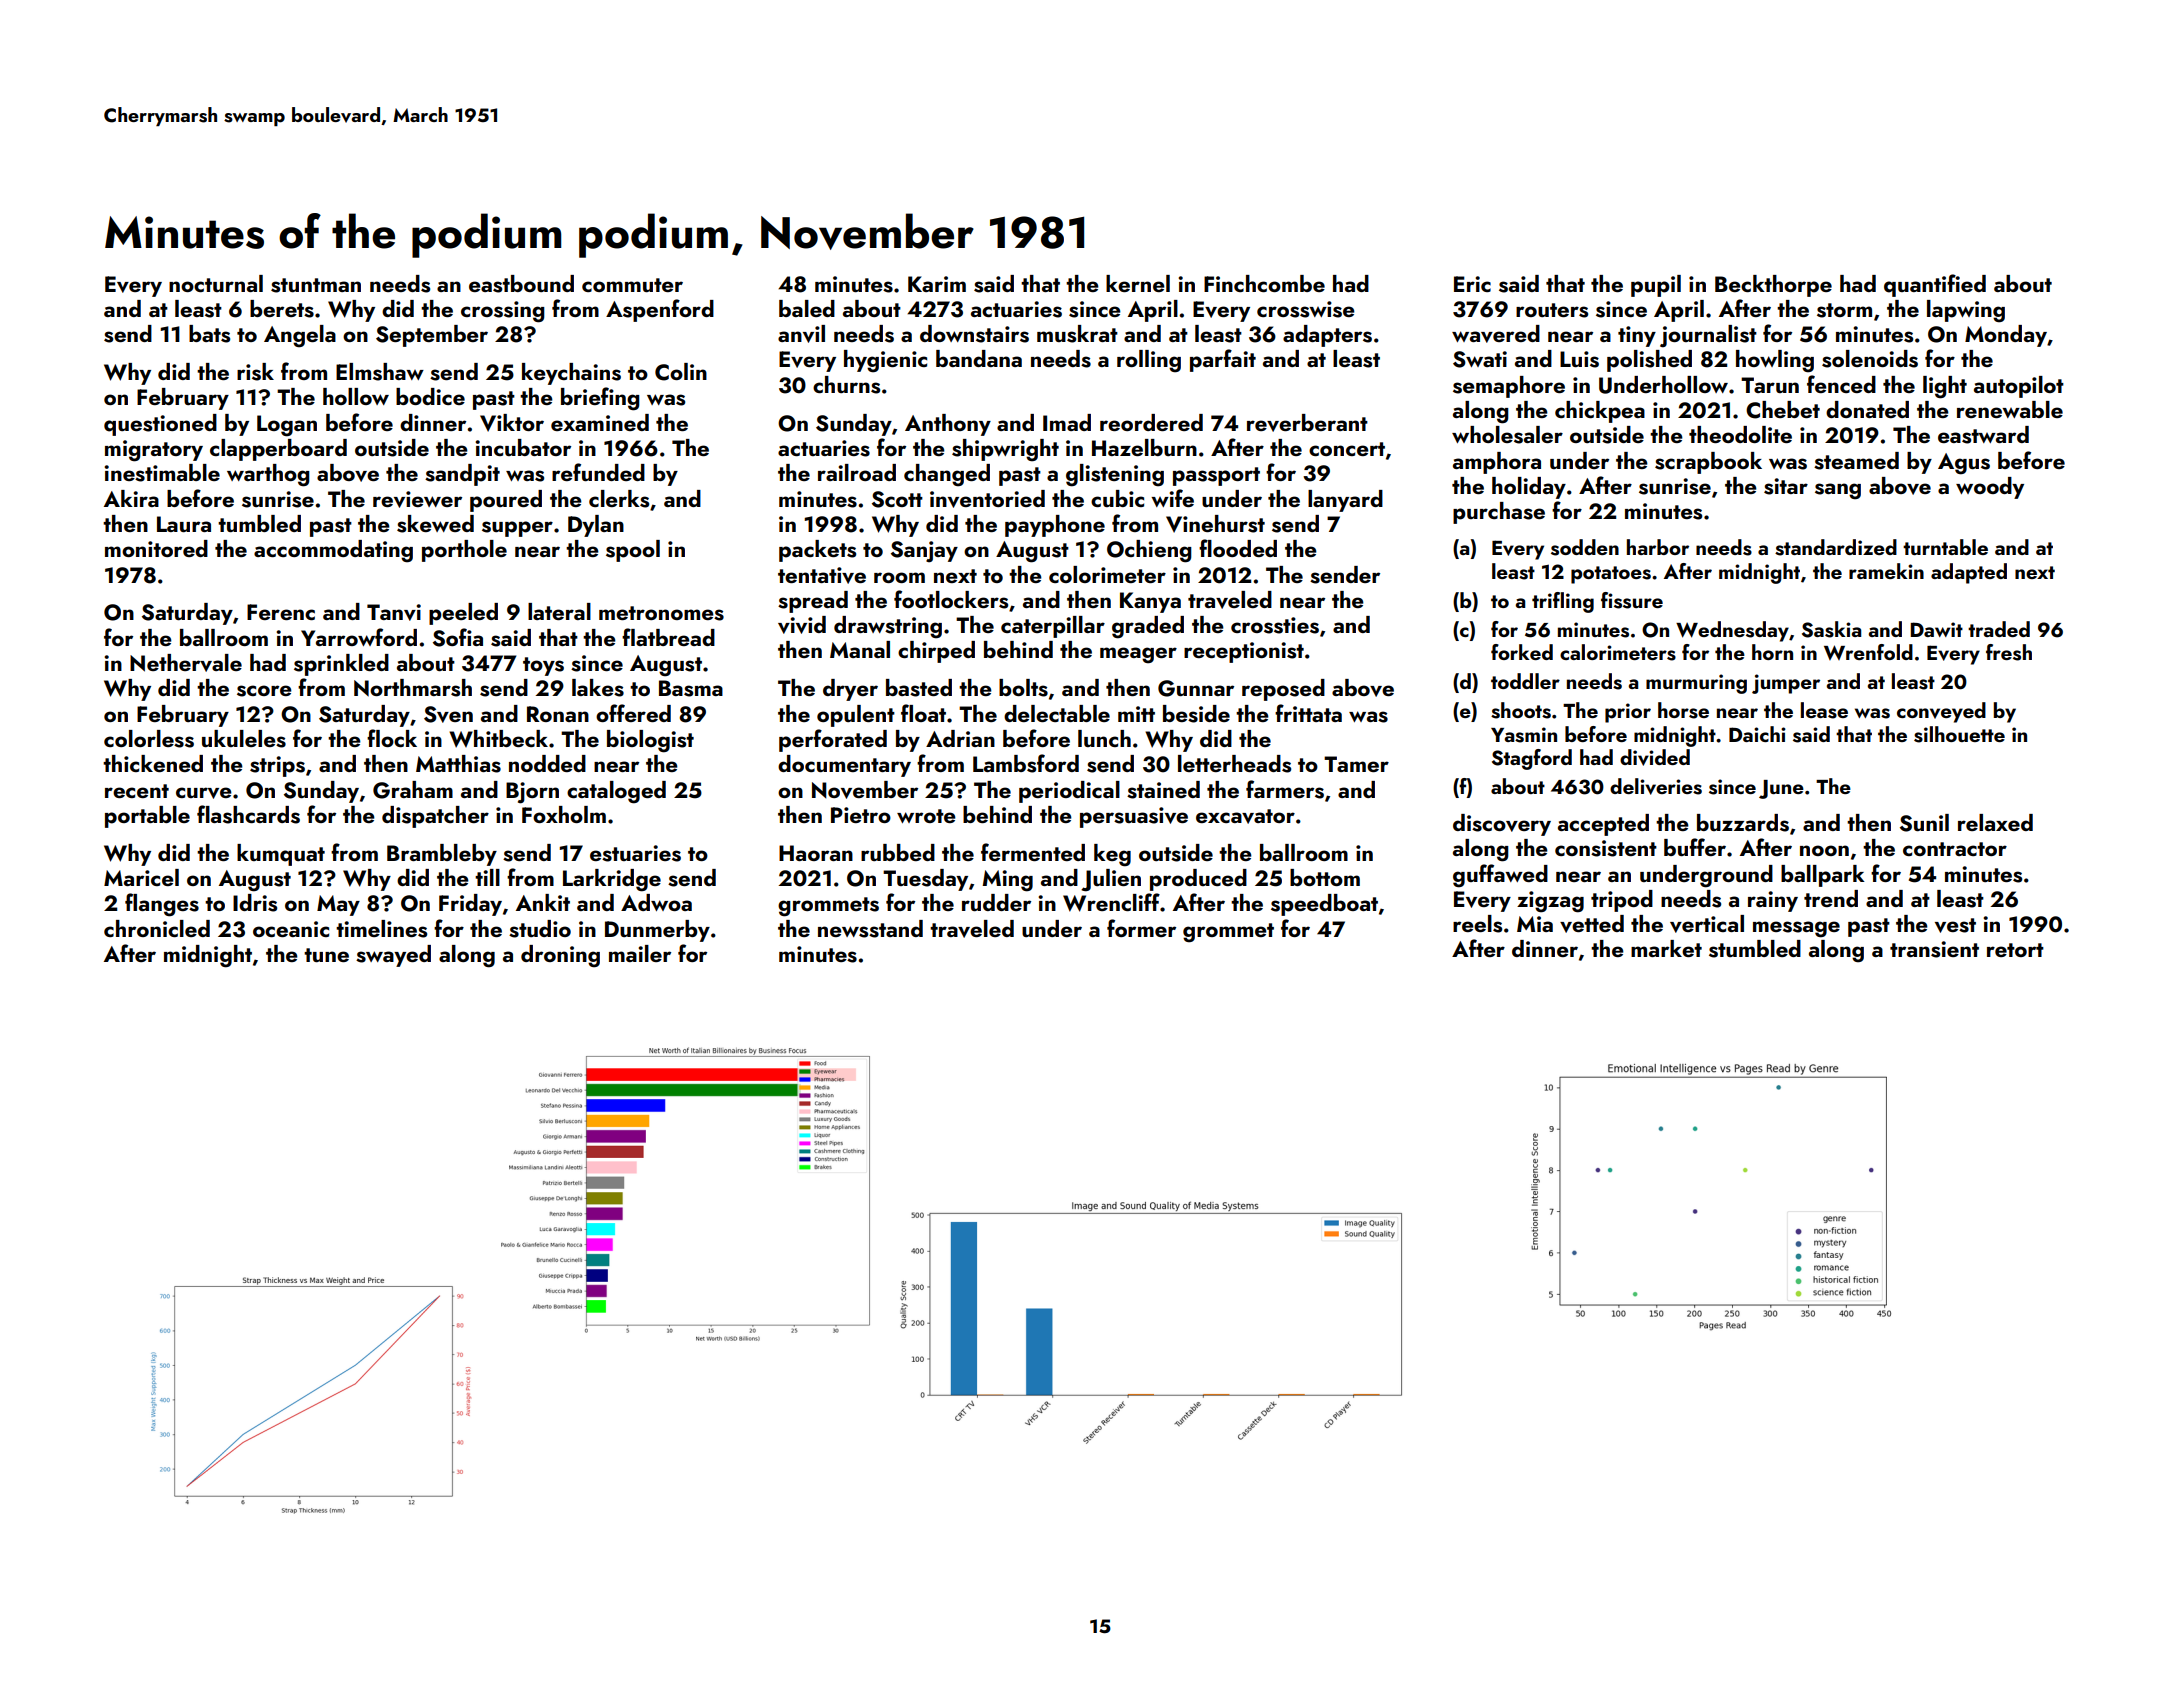 This image has height=1683, width=2178. Describe the element at coordinates (1264, 283) in the image. I see `Finchcombe` at that location.
